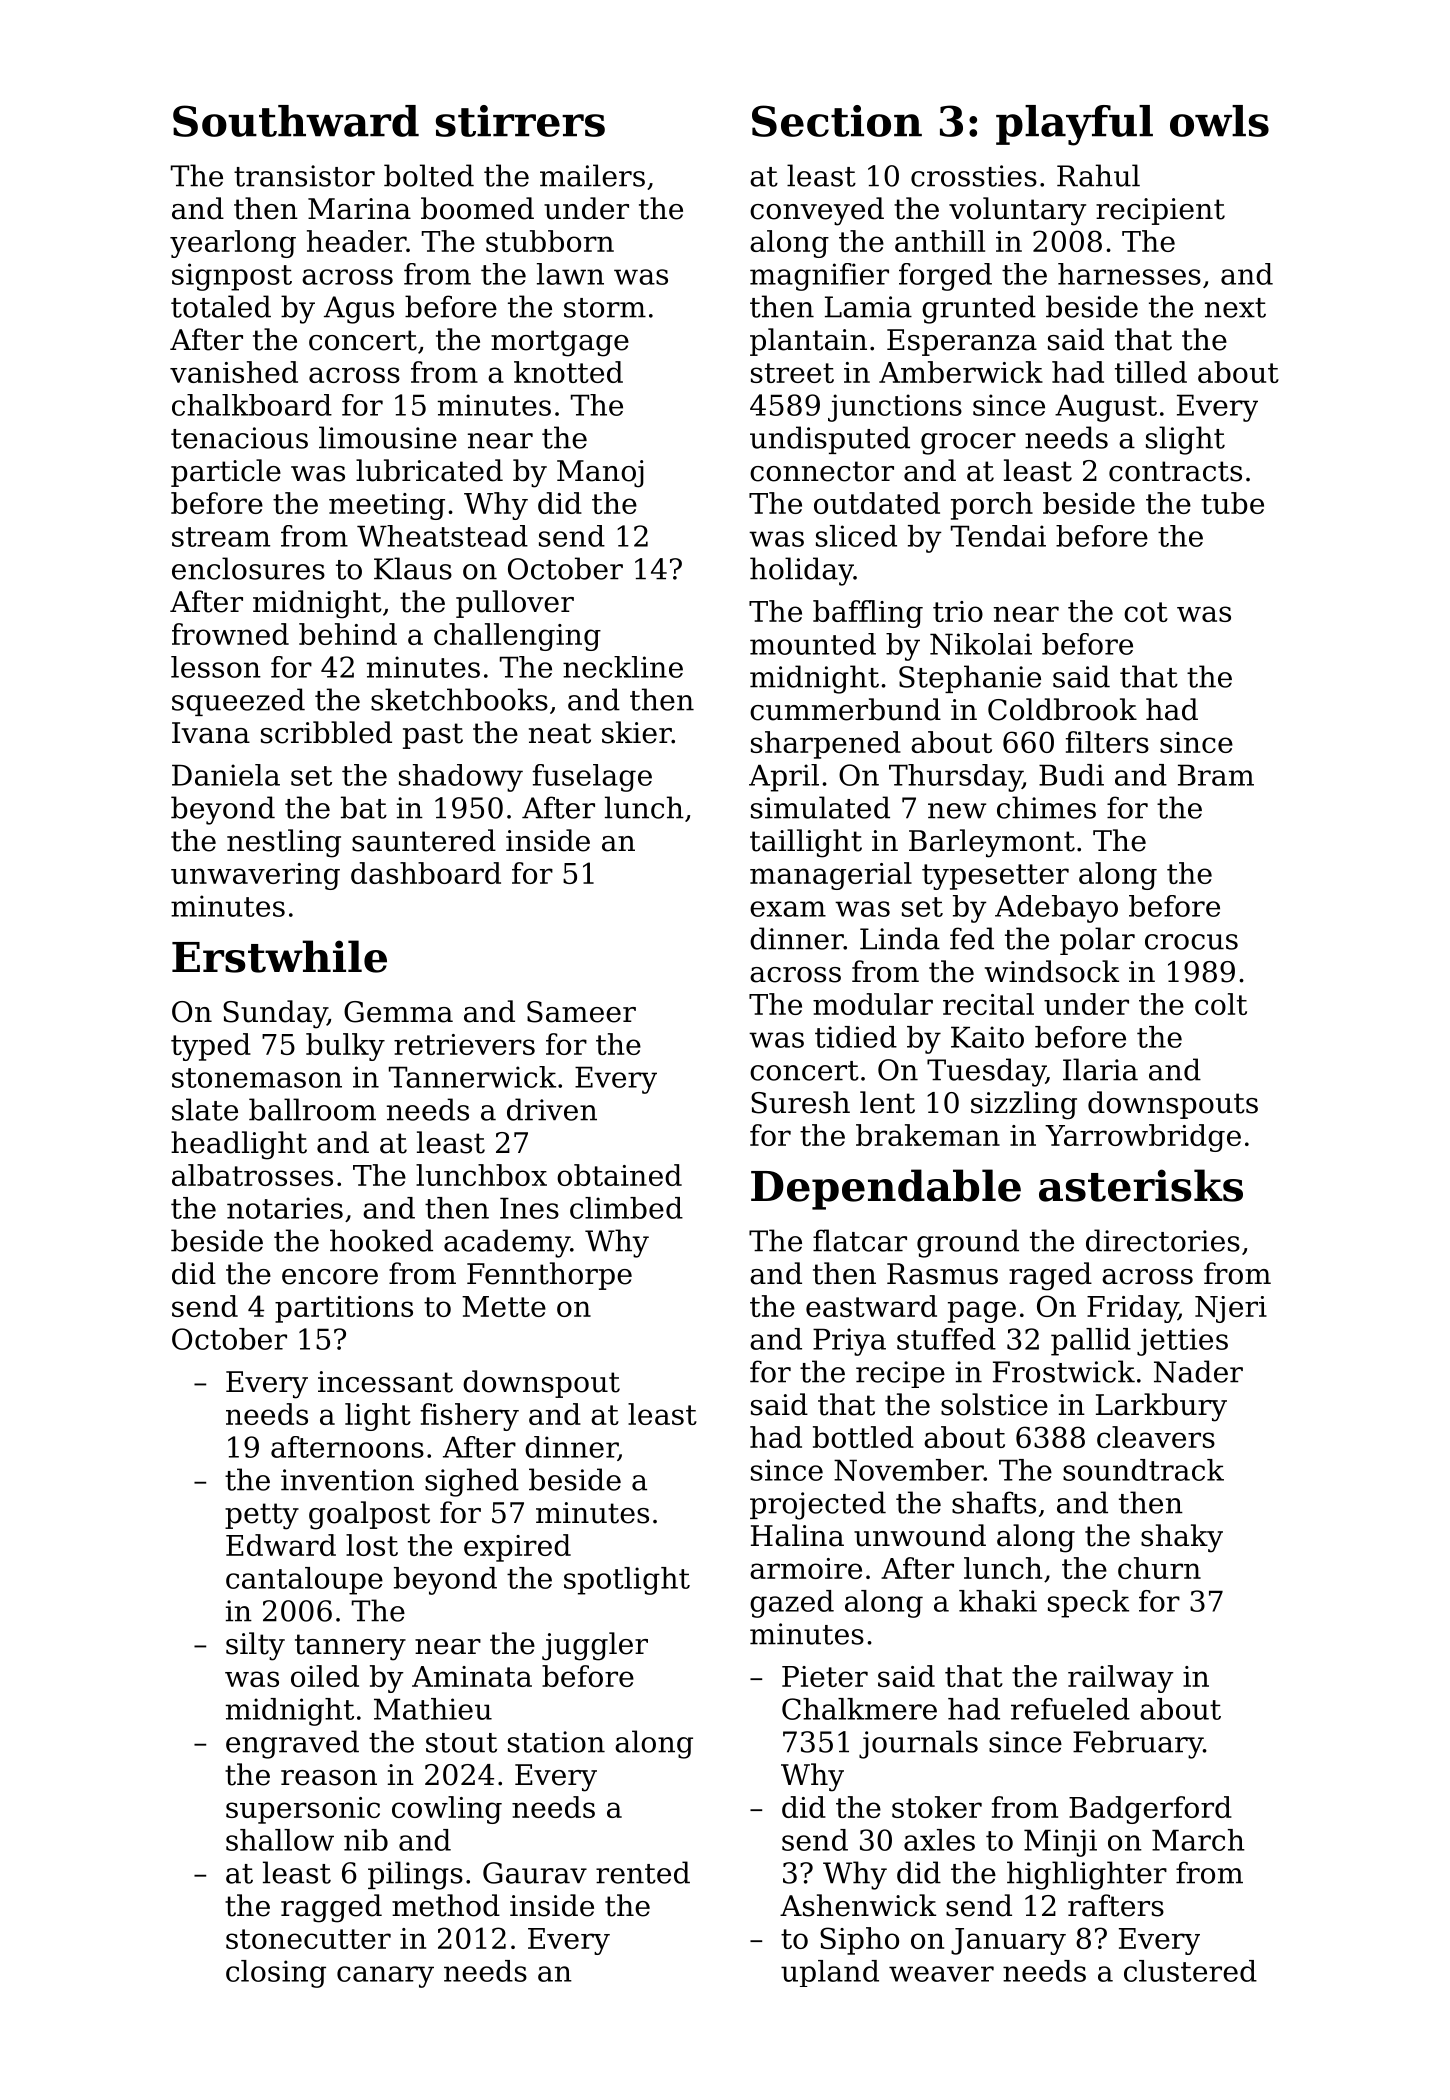 Image resolution: width=1450 pixels, height=2100 pixels. I want to click on Ivana, so click(211, 733).
